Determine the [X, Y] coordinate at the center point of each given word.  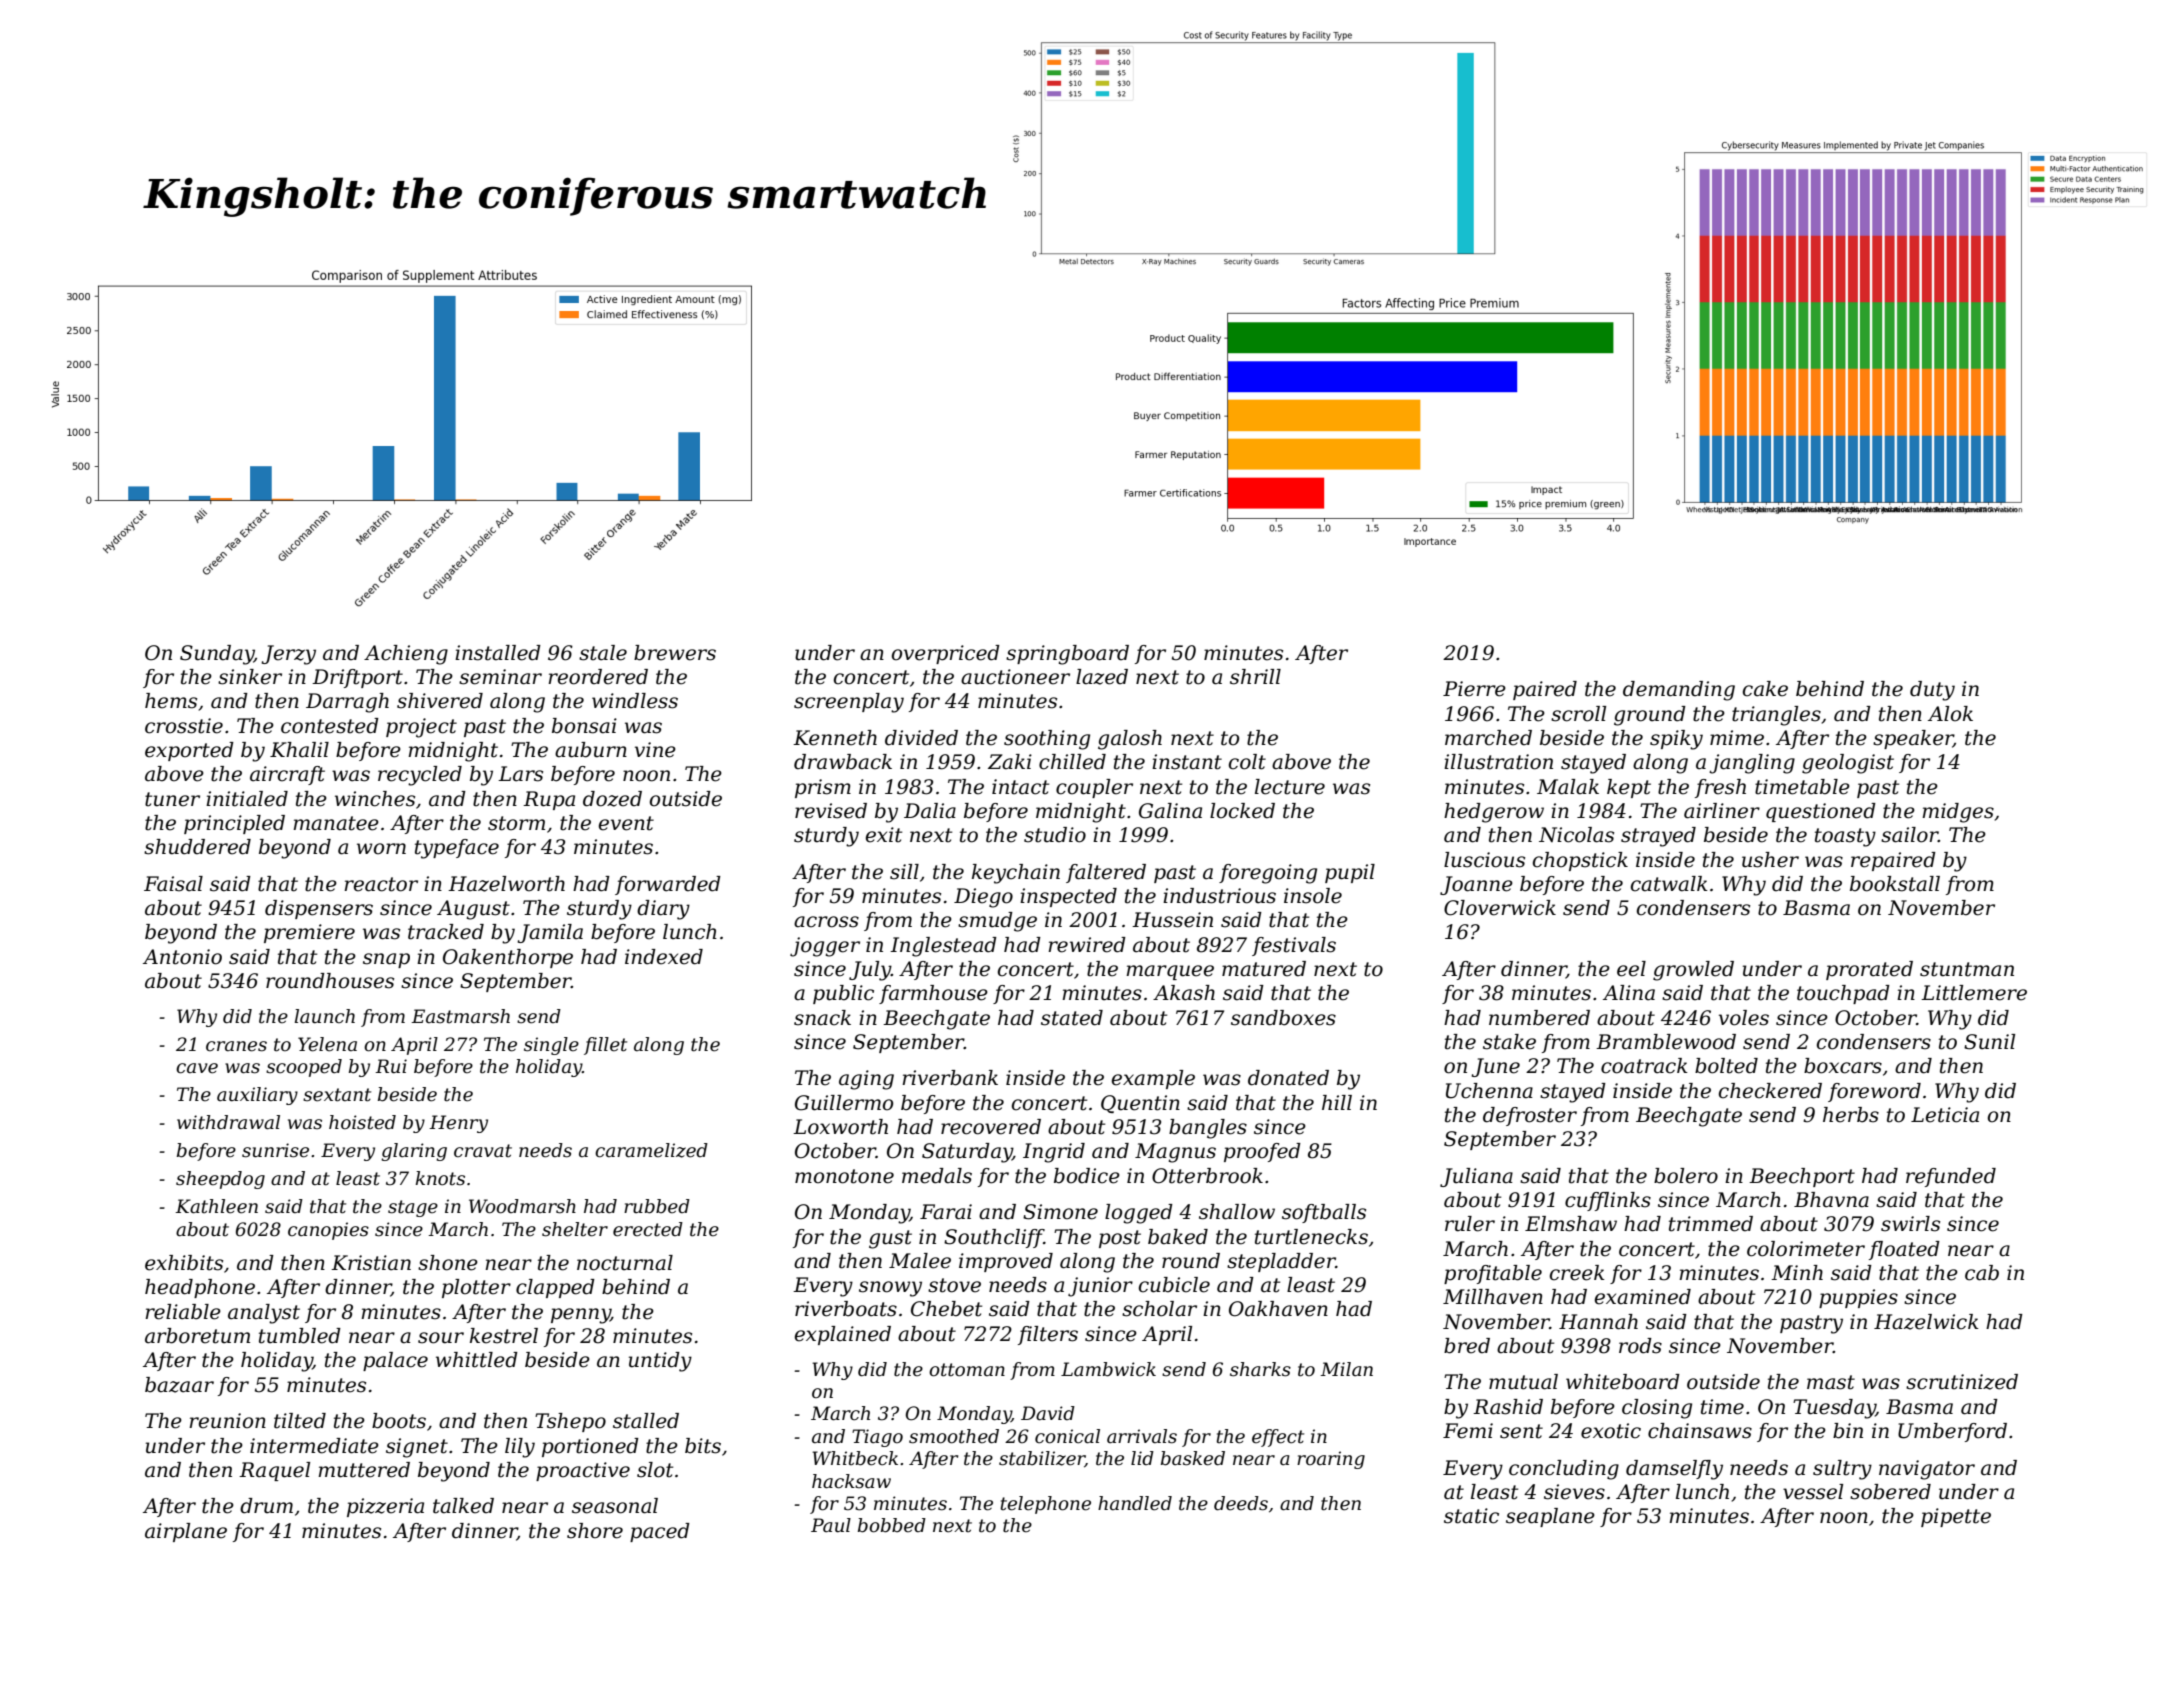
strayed [1658, 837]
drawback [843, 762]
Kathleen [216, 1206]
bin [1848, 1431]
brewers [675, 653]
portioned [590, 1447]
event [626, 823]
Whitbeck [855, 1458]
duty [1932, 691]
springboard [1067, 655]
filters [1048, 1335]
